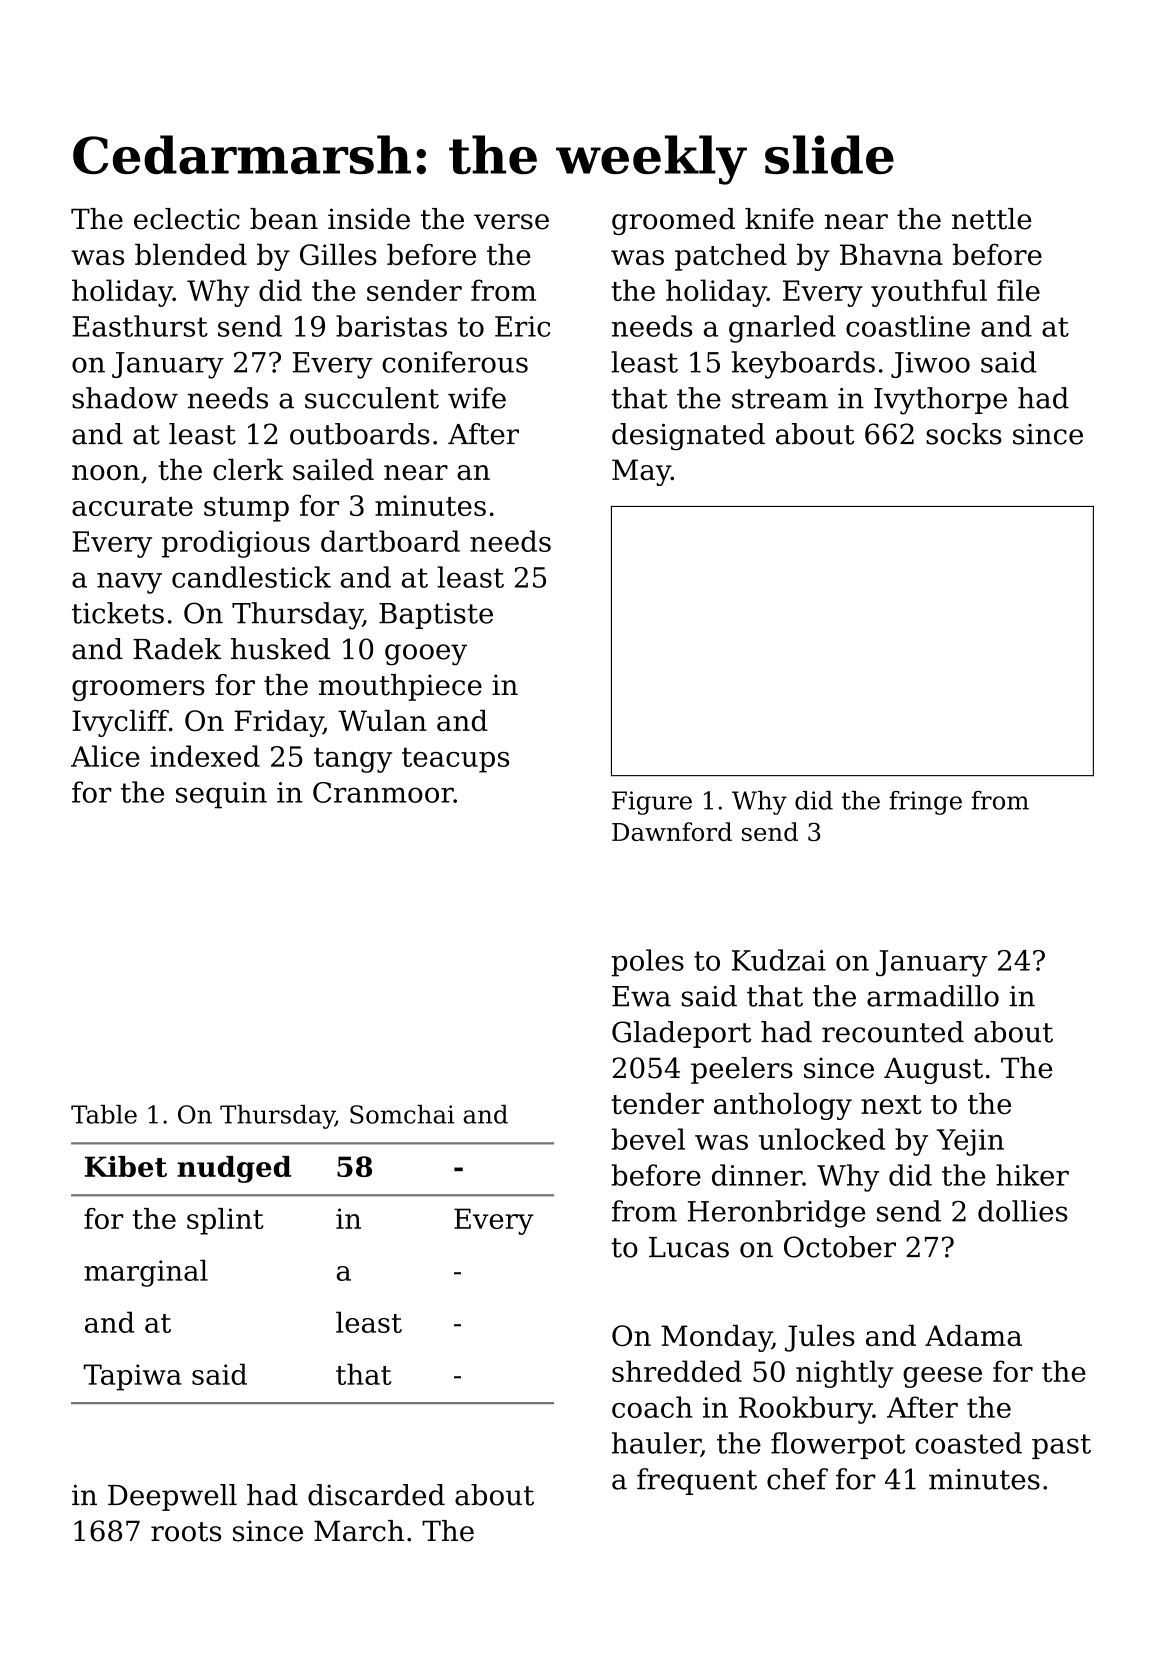  I want to click on March, so click(359, 1531).
